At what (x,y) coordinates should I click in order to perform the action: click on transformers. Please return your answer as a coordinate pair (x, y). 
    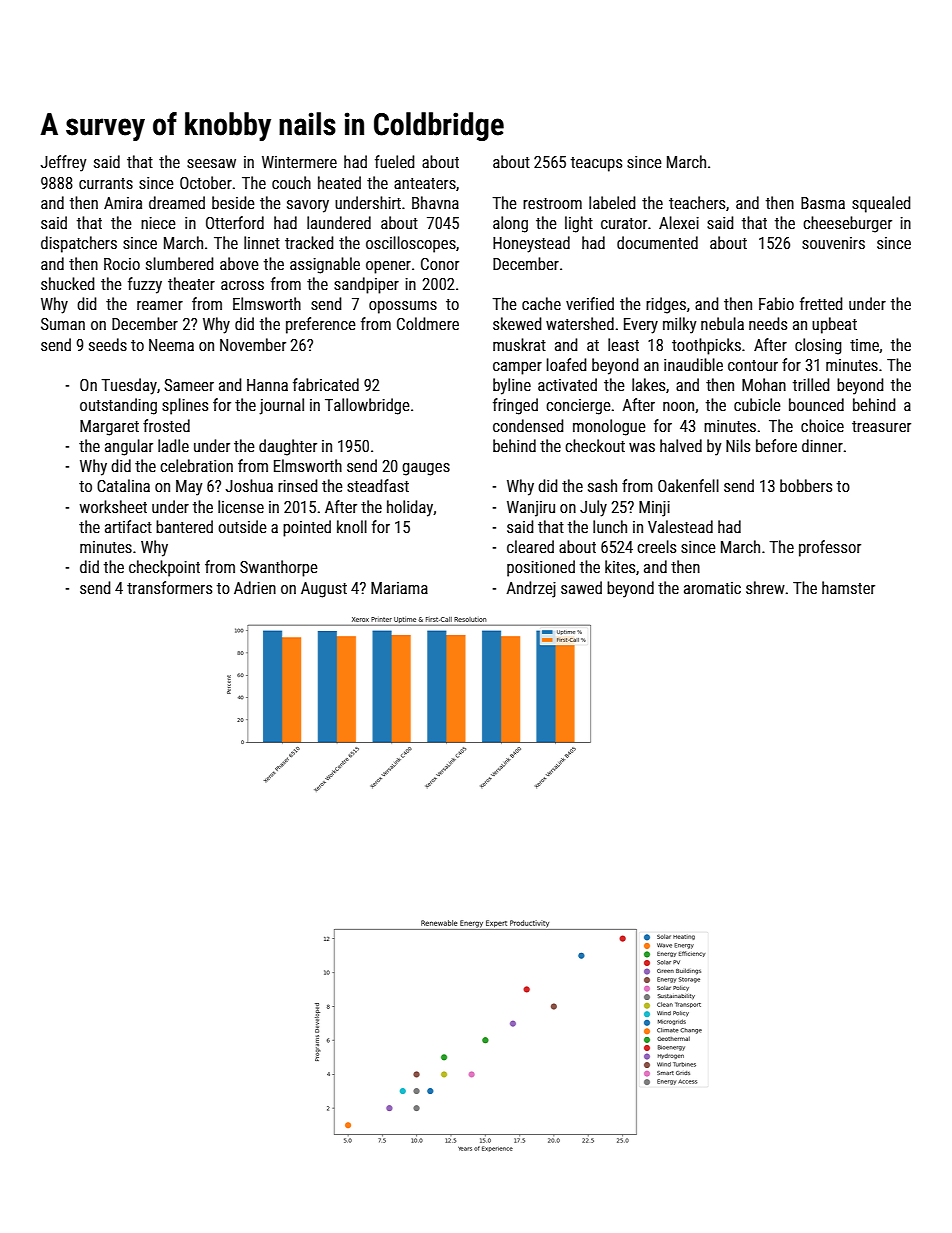
    Looking at the image, I should click on (169, 587).
